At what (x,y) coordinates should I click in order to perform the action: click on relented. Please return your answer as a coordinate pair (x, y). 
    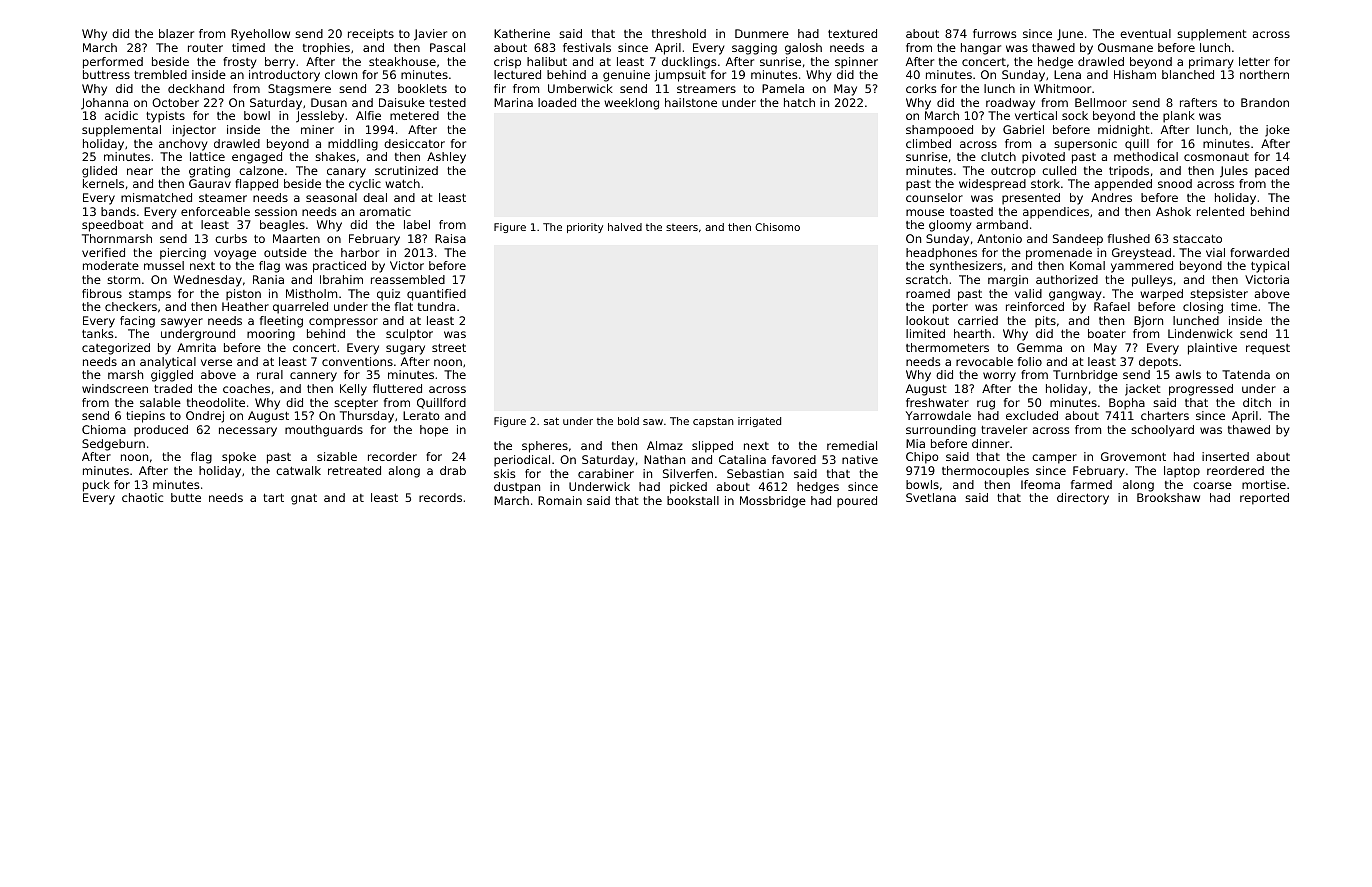
    Looking at the image, I should click on (1220, 211).
